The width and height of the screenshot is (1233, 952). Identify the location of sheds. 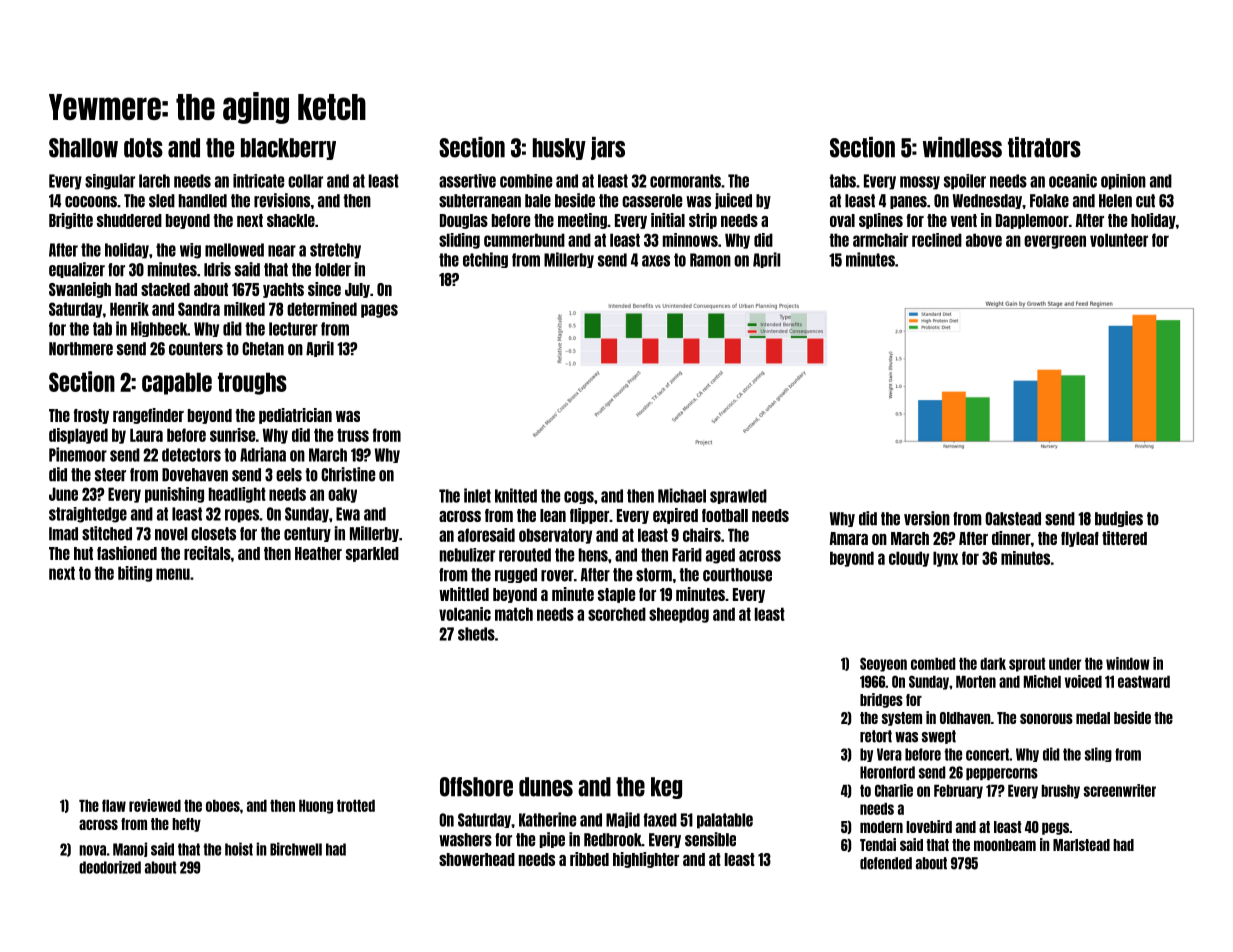
(476, 634).
